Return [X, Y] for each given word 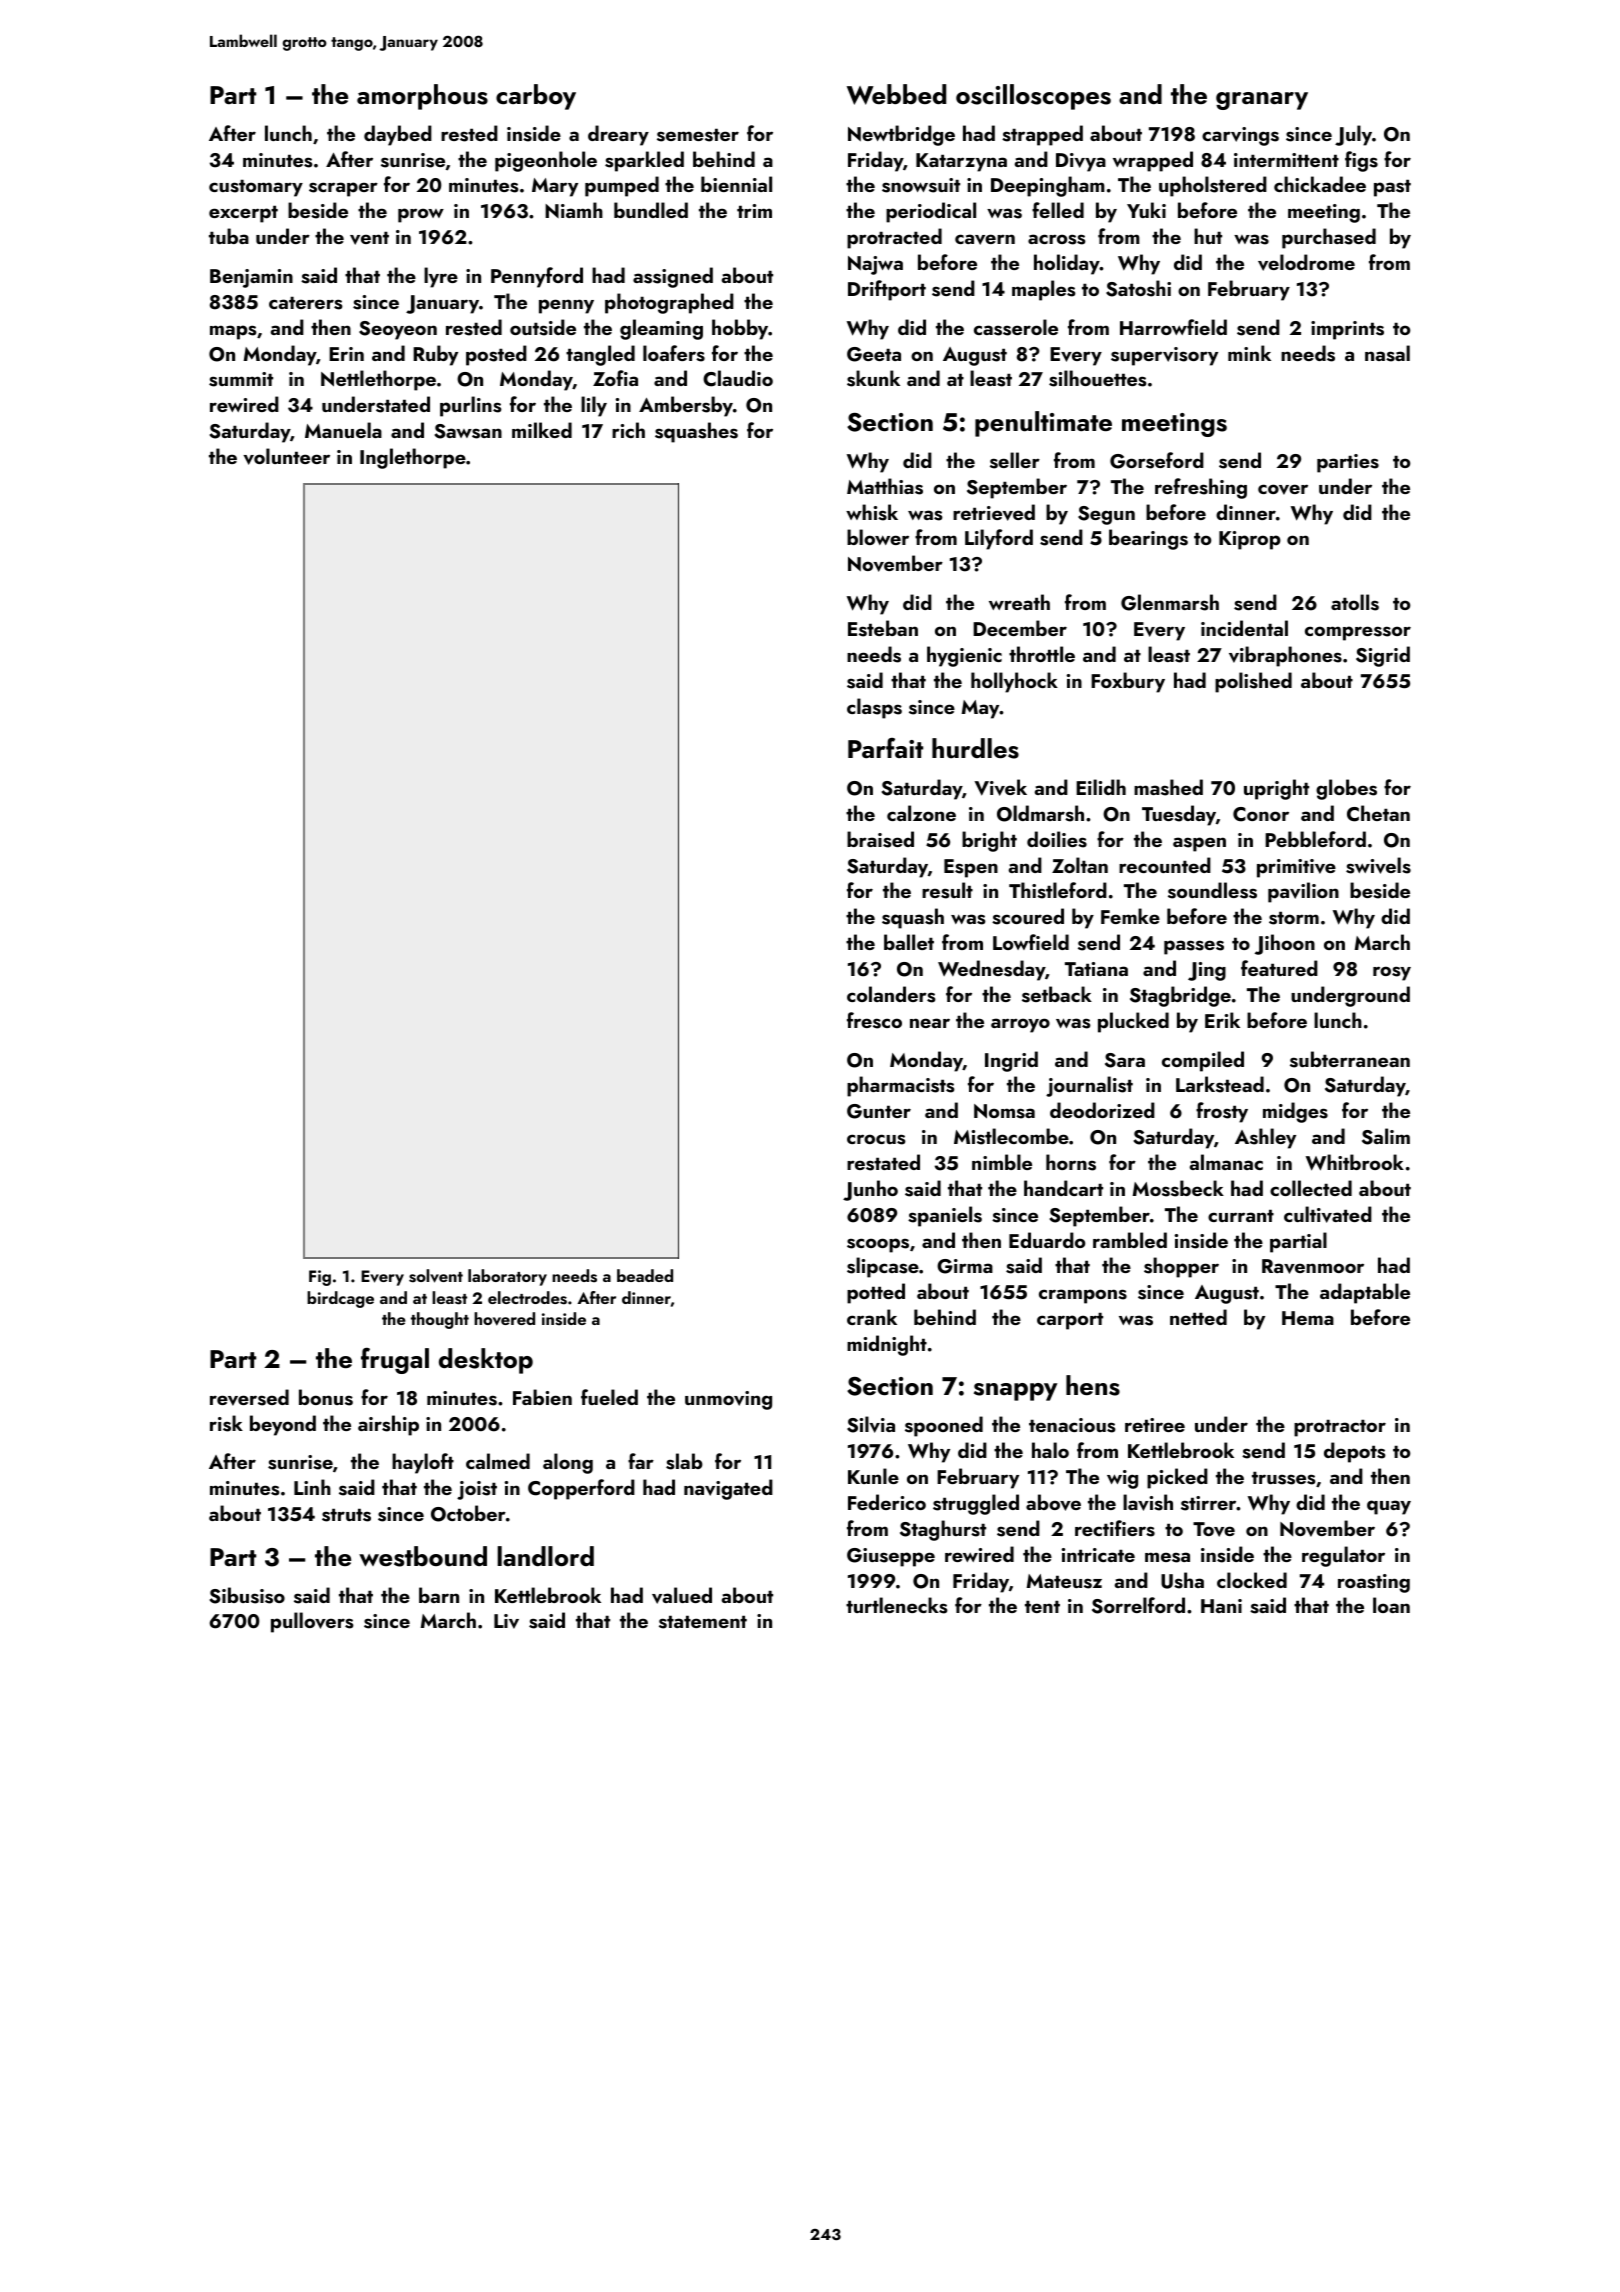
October [468, 1513]
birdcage [340, 1299]
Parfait [885, 748]
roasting [1374, 1583]
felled [1058, 210]
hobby [740, 329]
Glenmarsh [1170, 602]
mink [1249, 353]
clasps [874, 708]
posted [496, 355]
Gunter [879, 1111]
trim [754, 211]
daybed [398, 135]
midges [1295, 1112]
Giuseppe [891, 1557]
